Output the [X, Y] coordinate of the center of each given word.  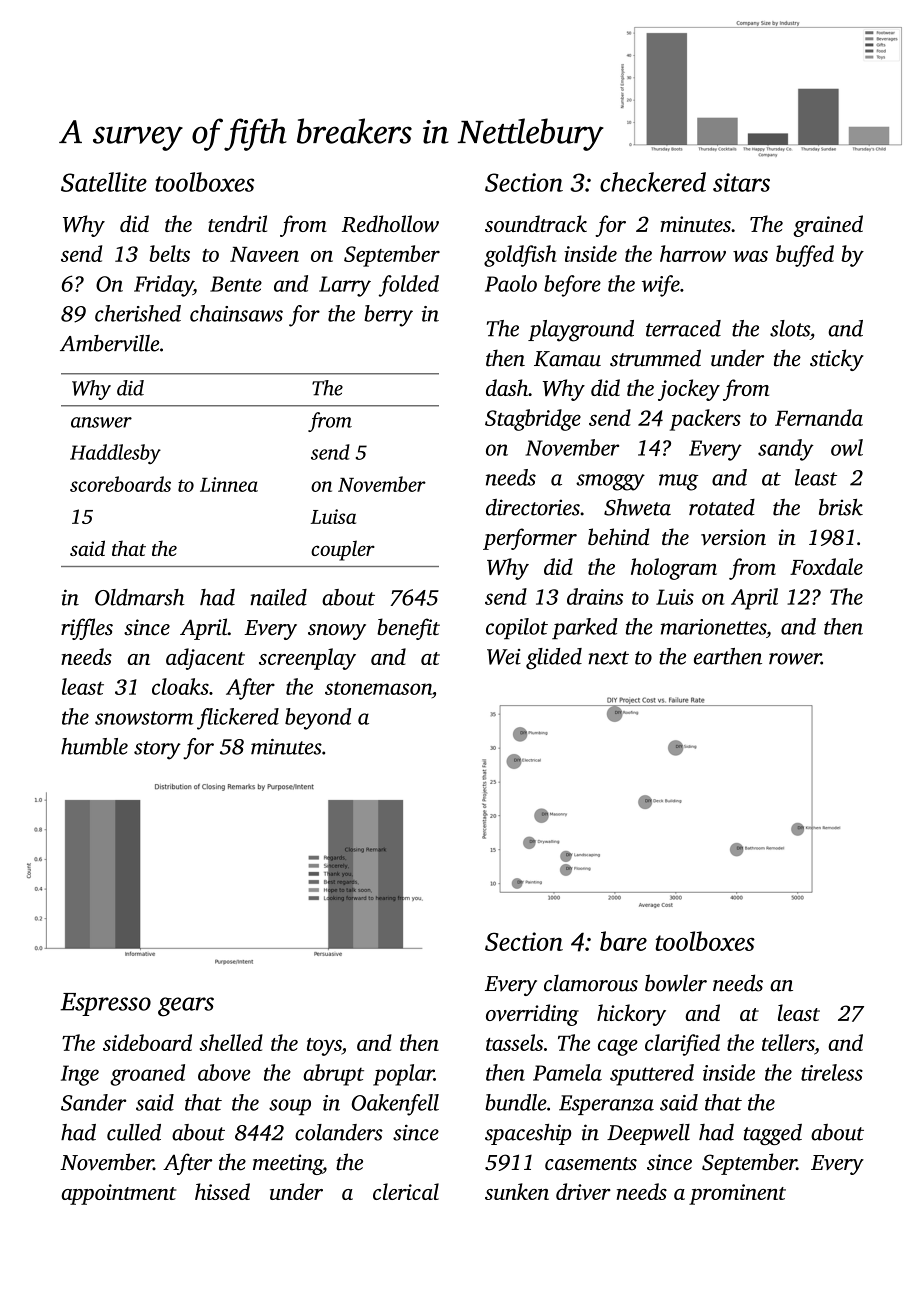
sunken [517, 1191]
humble [94, 746]
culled [134, 1132]
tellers [788, 1042]
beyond [318, 719]
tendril [237, 223]
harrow [693, 253]
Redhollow [390, 223]
